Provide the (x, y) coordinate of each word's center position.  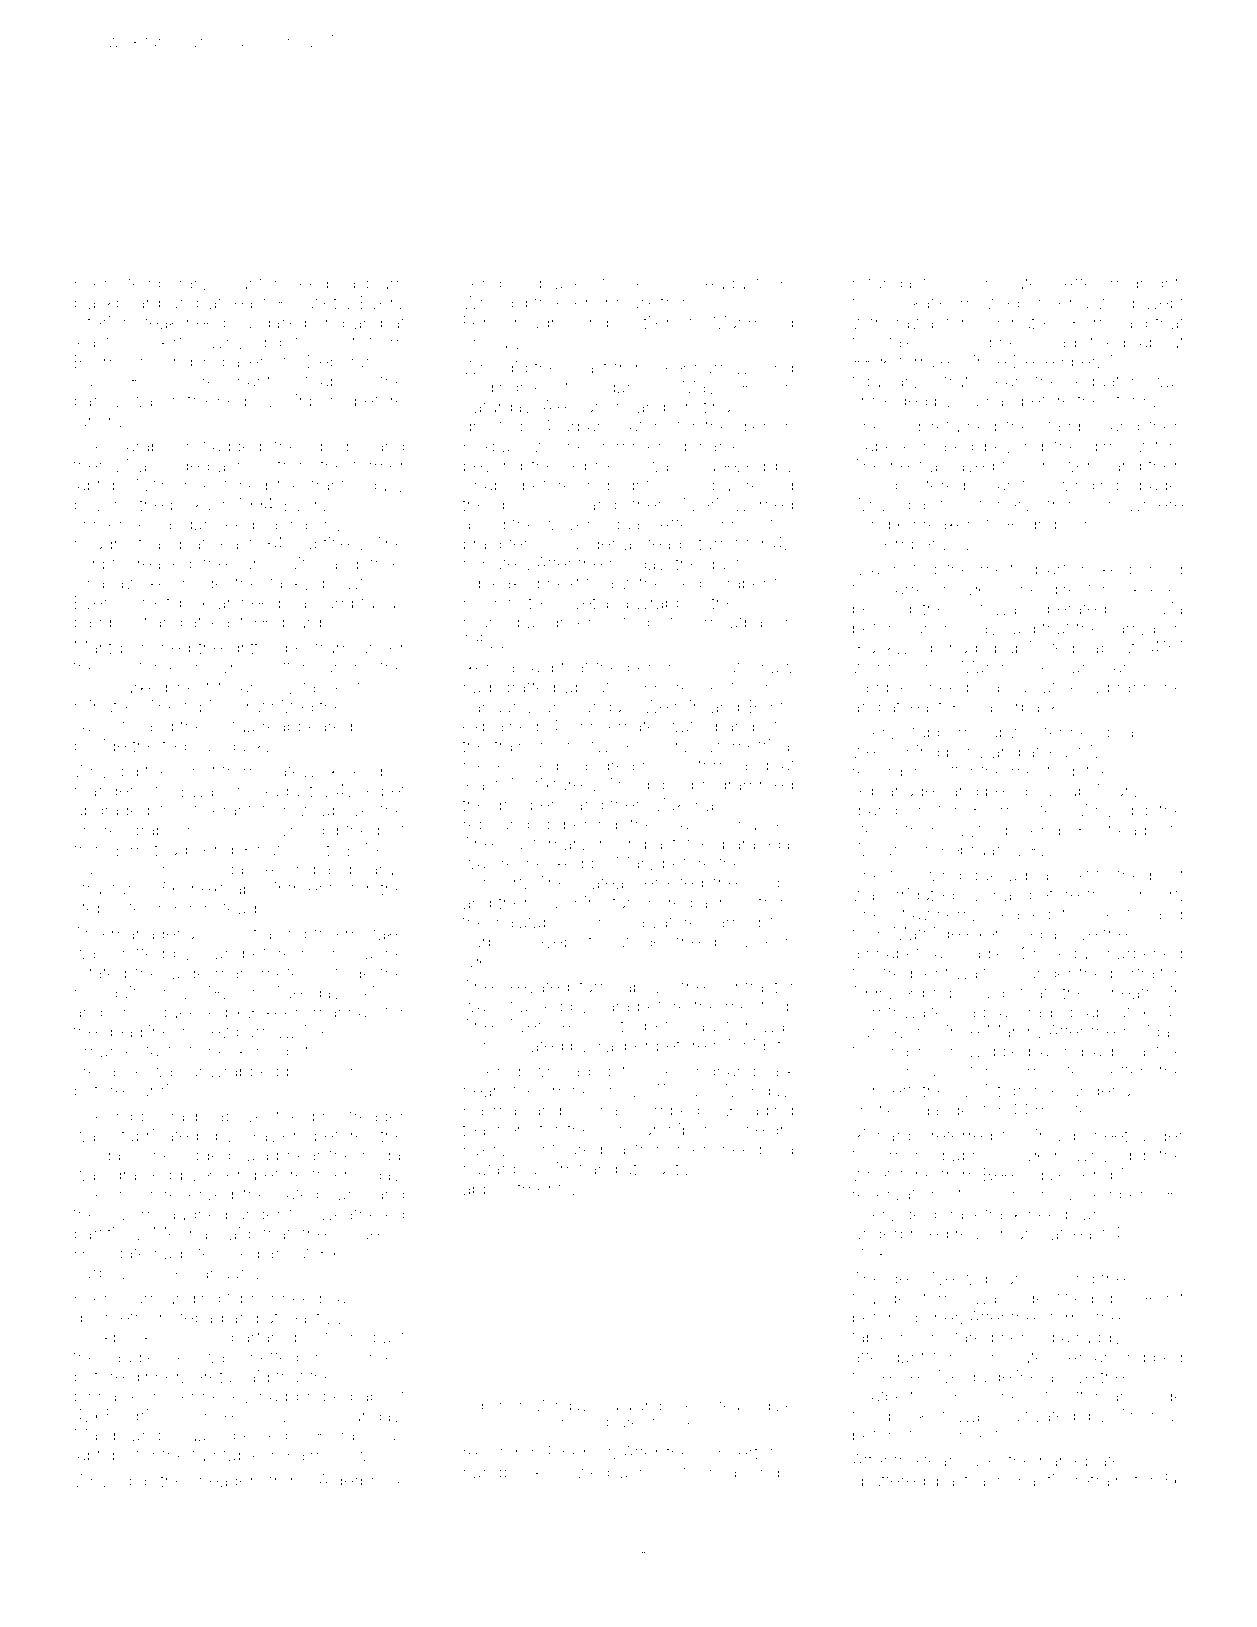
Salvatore (662, 922)
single (771, 1474)
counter (249, 284)
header (227, 1480)
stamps (1068, 428)
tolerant (223, 810)
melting (1009, 571)
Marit (93, 647)
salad (258, 1155)
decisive (921, 1278)
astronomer (662, 1150)
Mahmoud (753, 322)
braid (482, 543)
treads (1132, 830)
